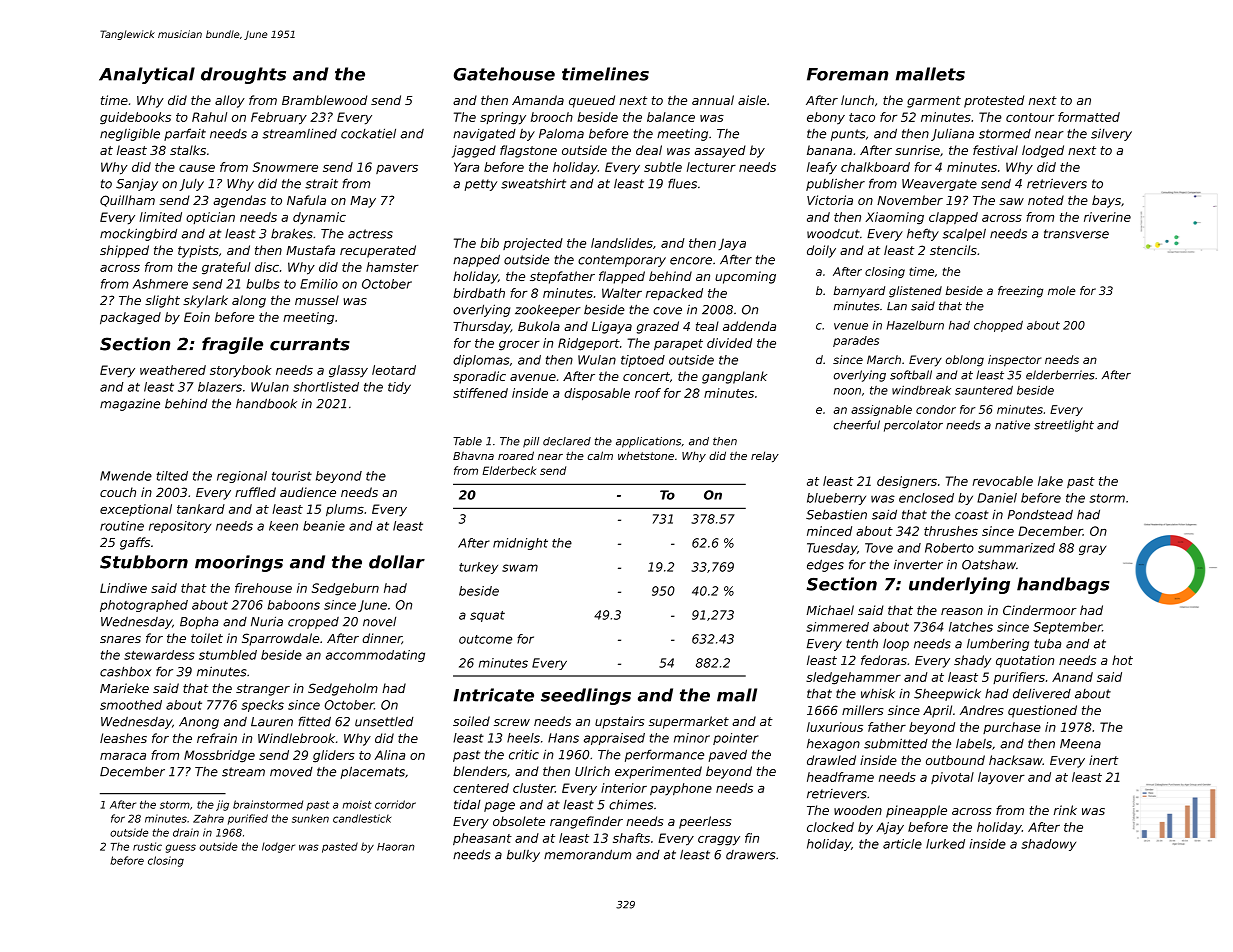 This screenshot has width=1233, height=952. I want to click on flapped, so click(622, 277).
